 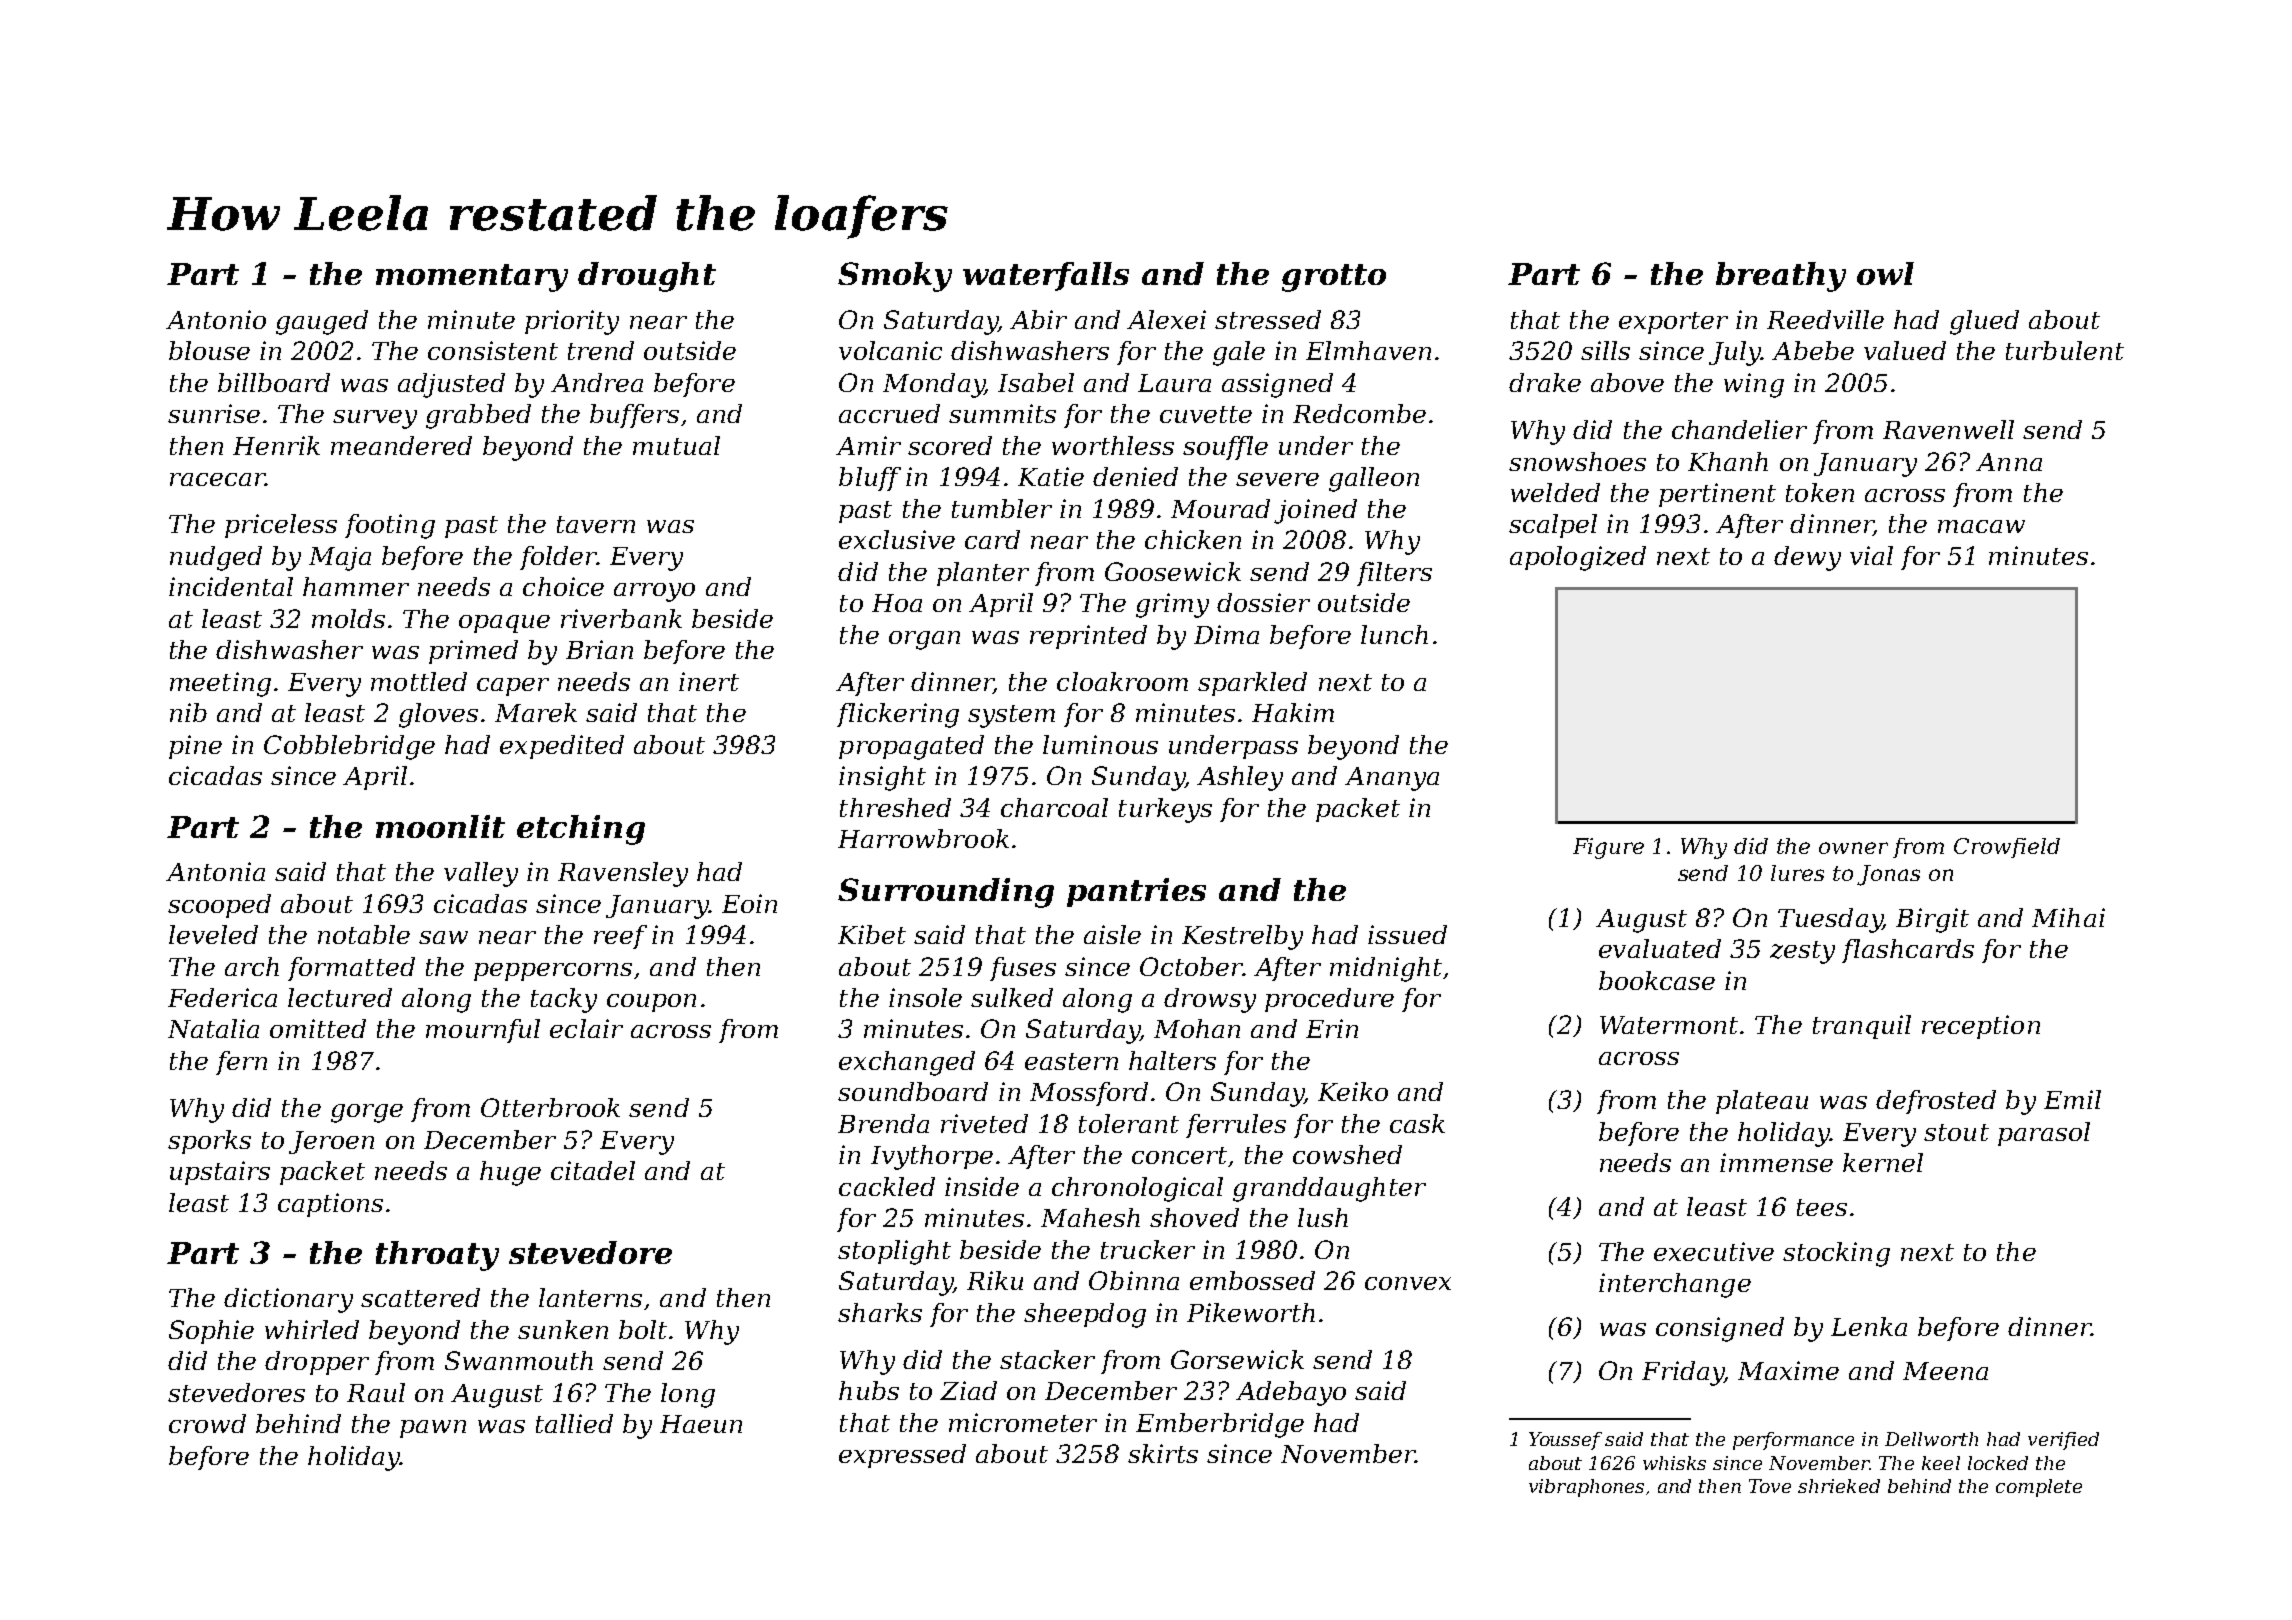 What do you see at coordinates (472, 278) in the page?
I see `momentary` at bounding box center [472, 278].
